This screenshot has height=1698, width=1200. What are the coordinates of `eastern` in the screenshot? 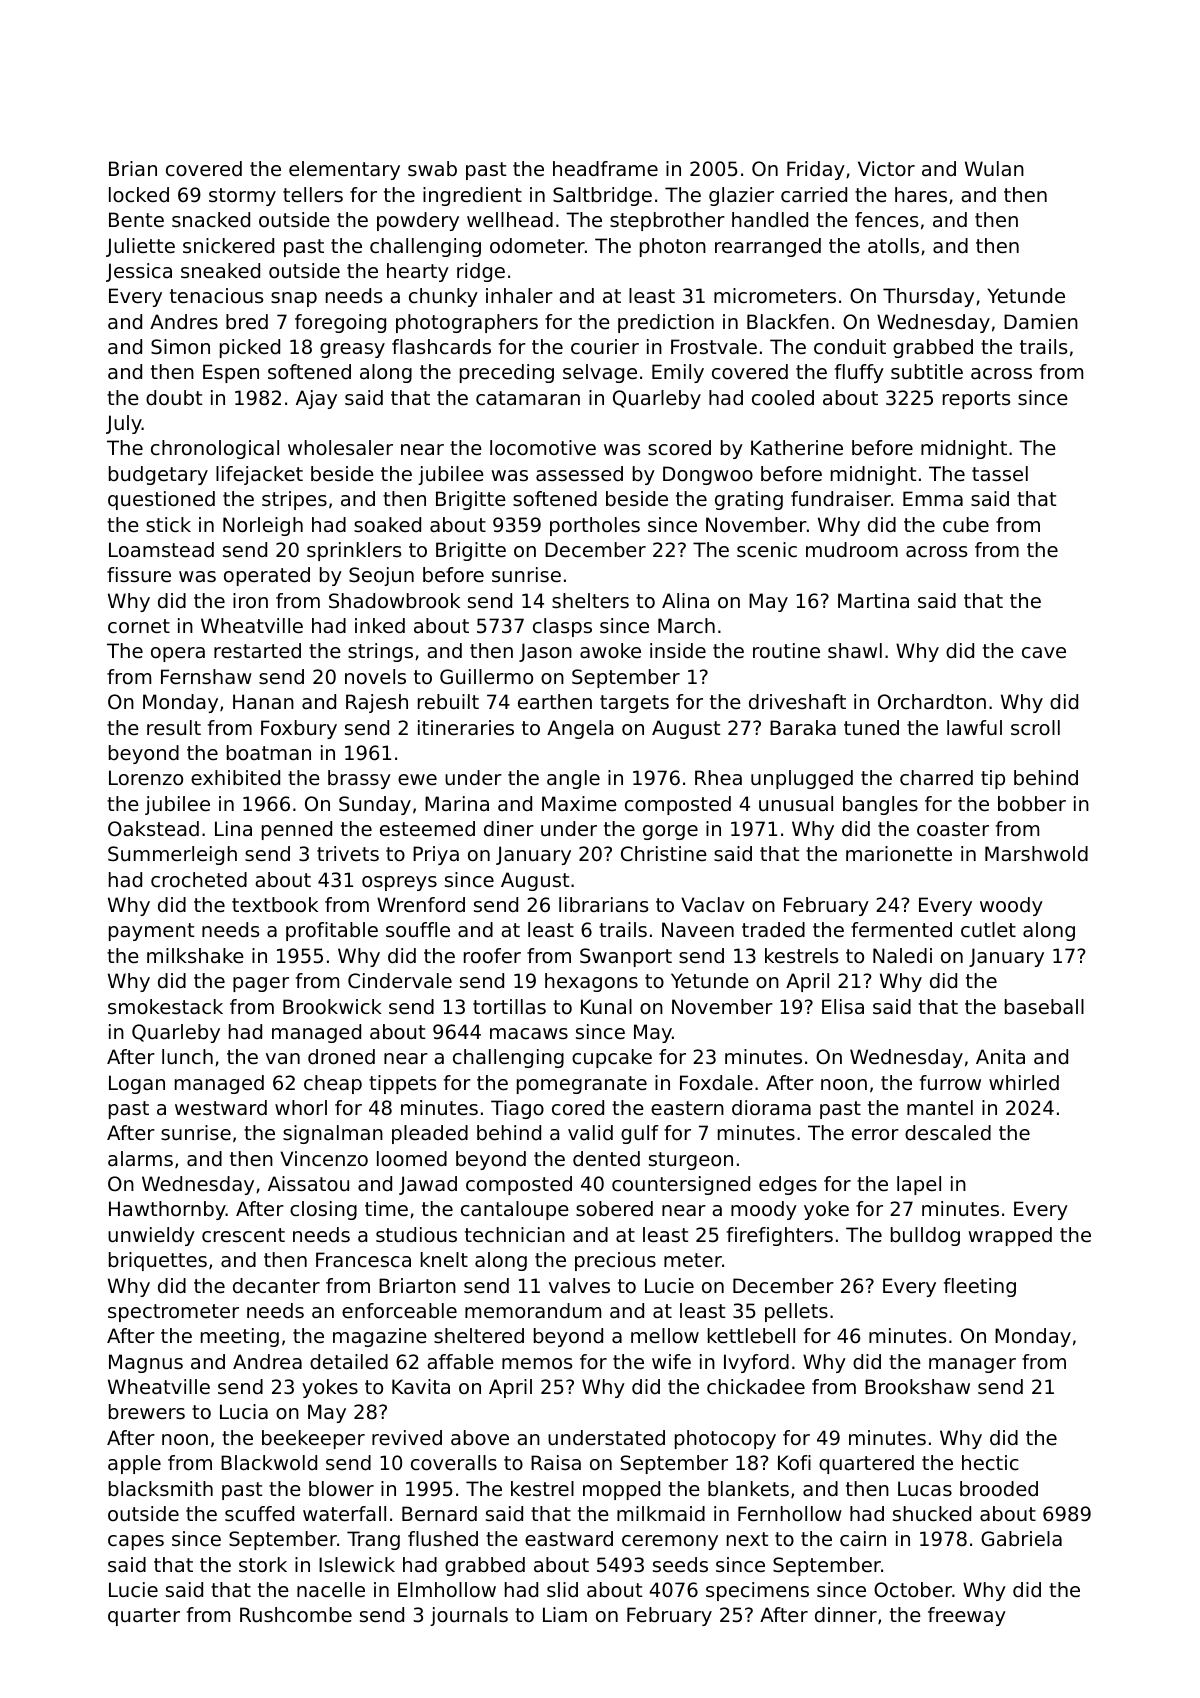 It's located at (687, 1108).
